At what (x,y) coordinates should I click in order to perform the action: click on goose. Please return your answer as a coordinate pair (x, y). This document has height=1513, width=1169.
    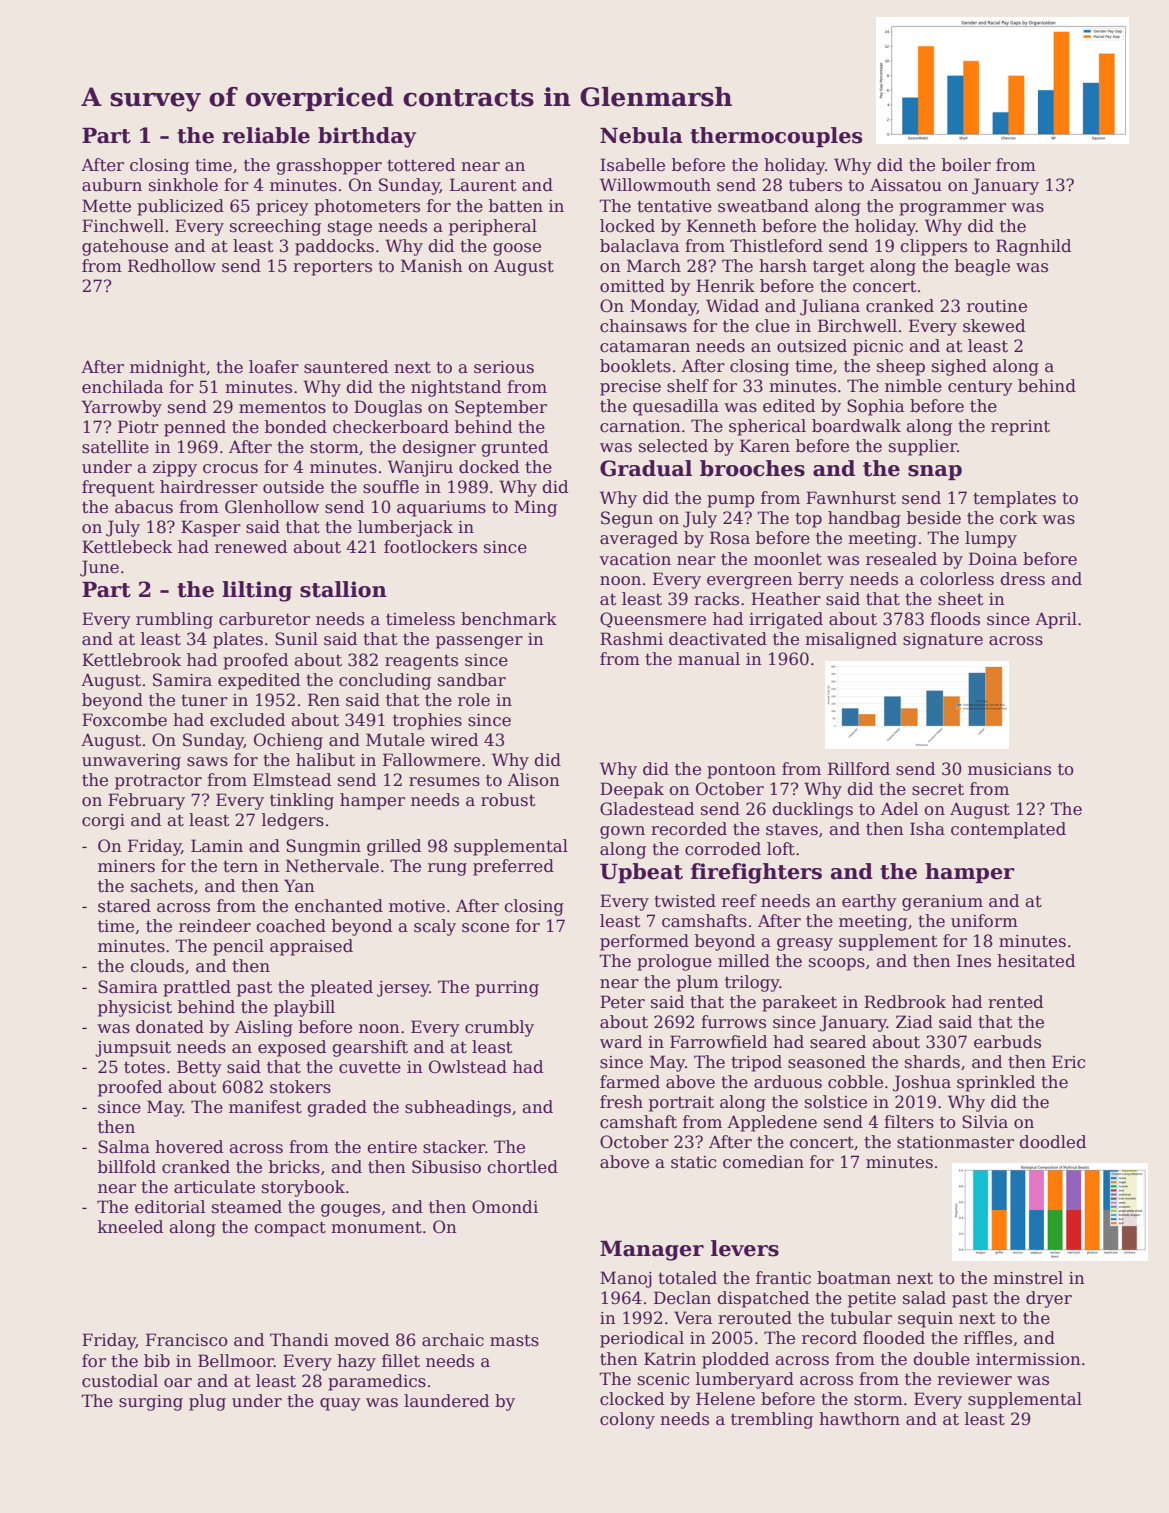
    Looking at the image, I should click on (517, 249).
